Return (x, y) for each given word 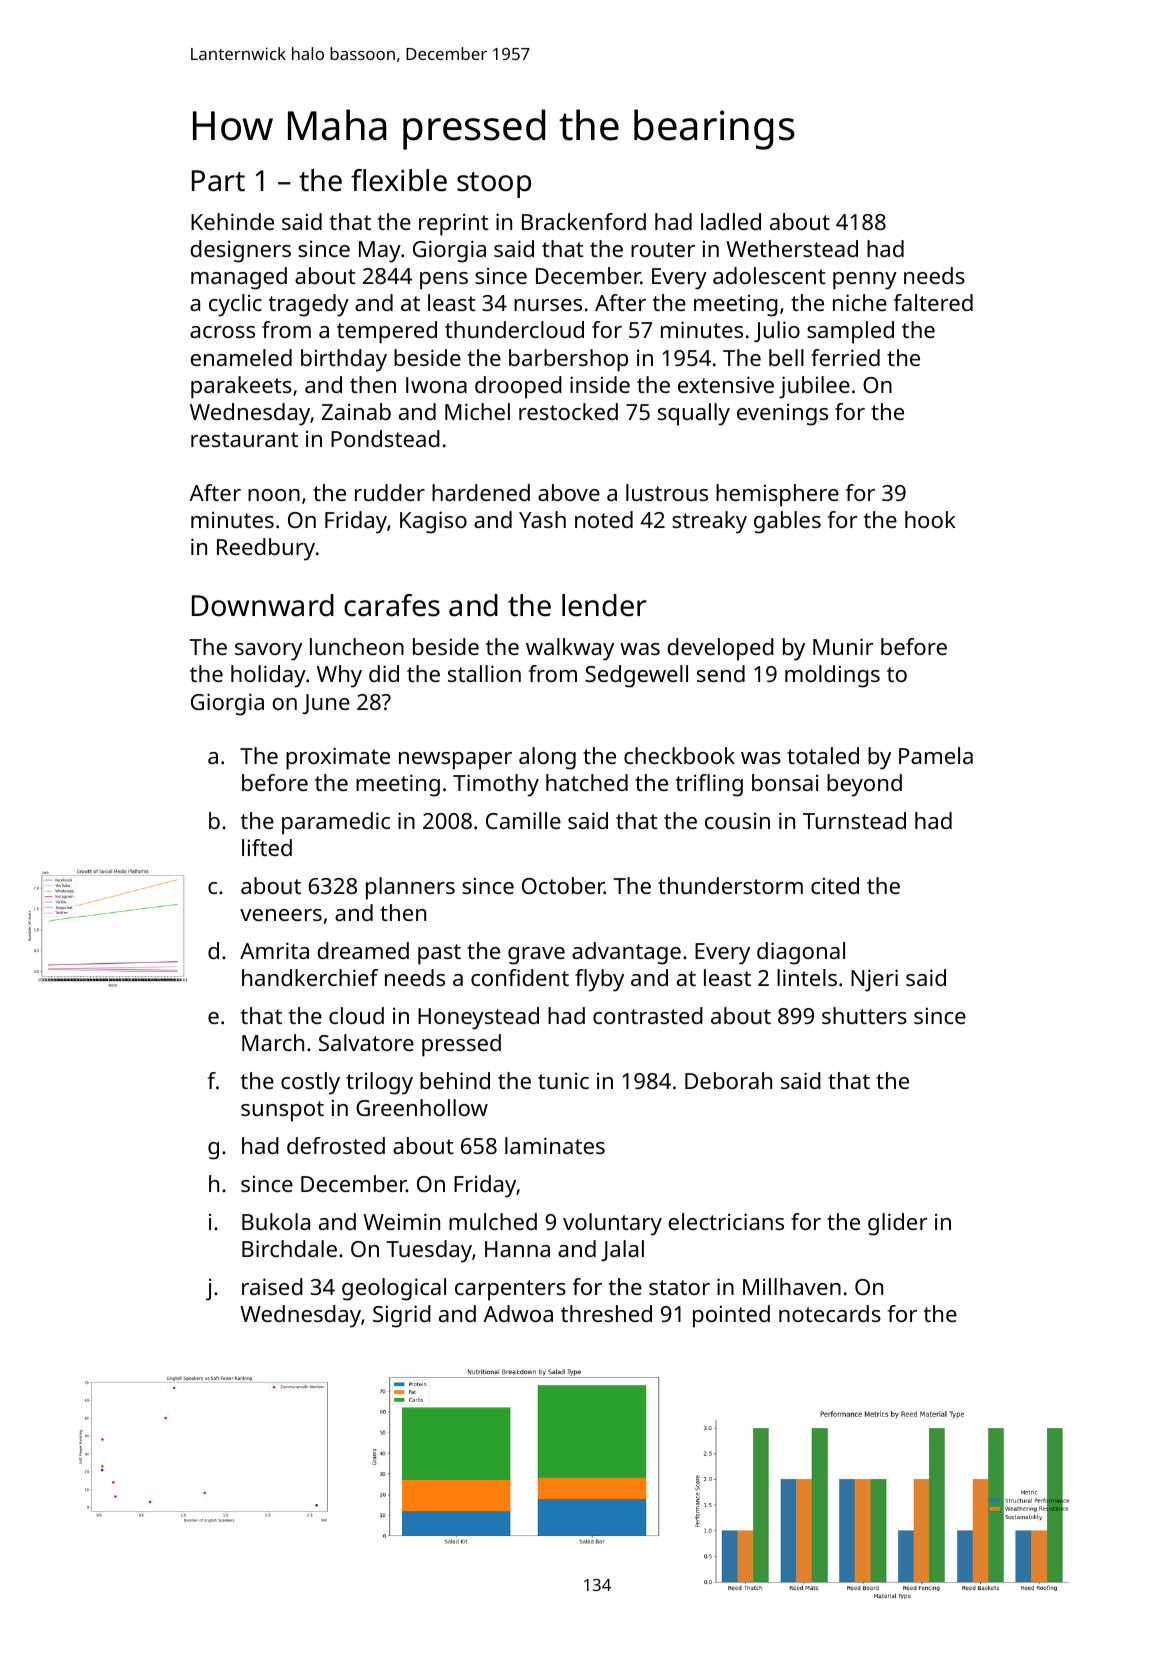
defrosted (336, 1145)
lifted (267, 847)
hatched (587, 782)
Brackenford (584, 221)
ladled (731, 221)
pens (444, 281)
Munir (843, 646)
